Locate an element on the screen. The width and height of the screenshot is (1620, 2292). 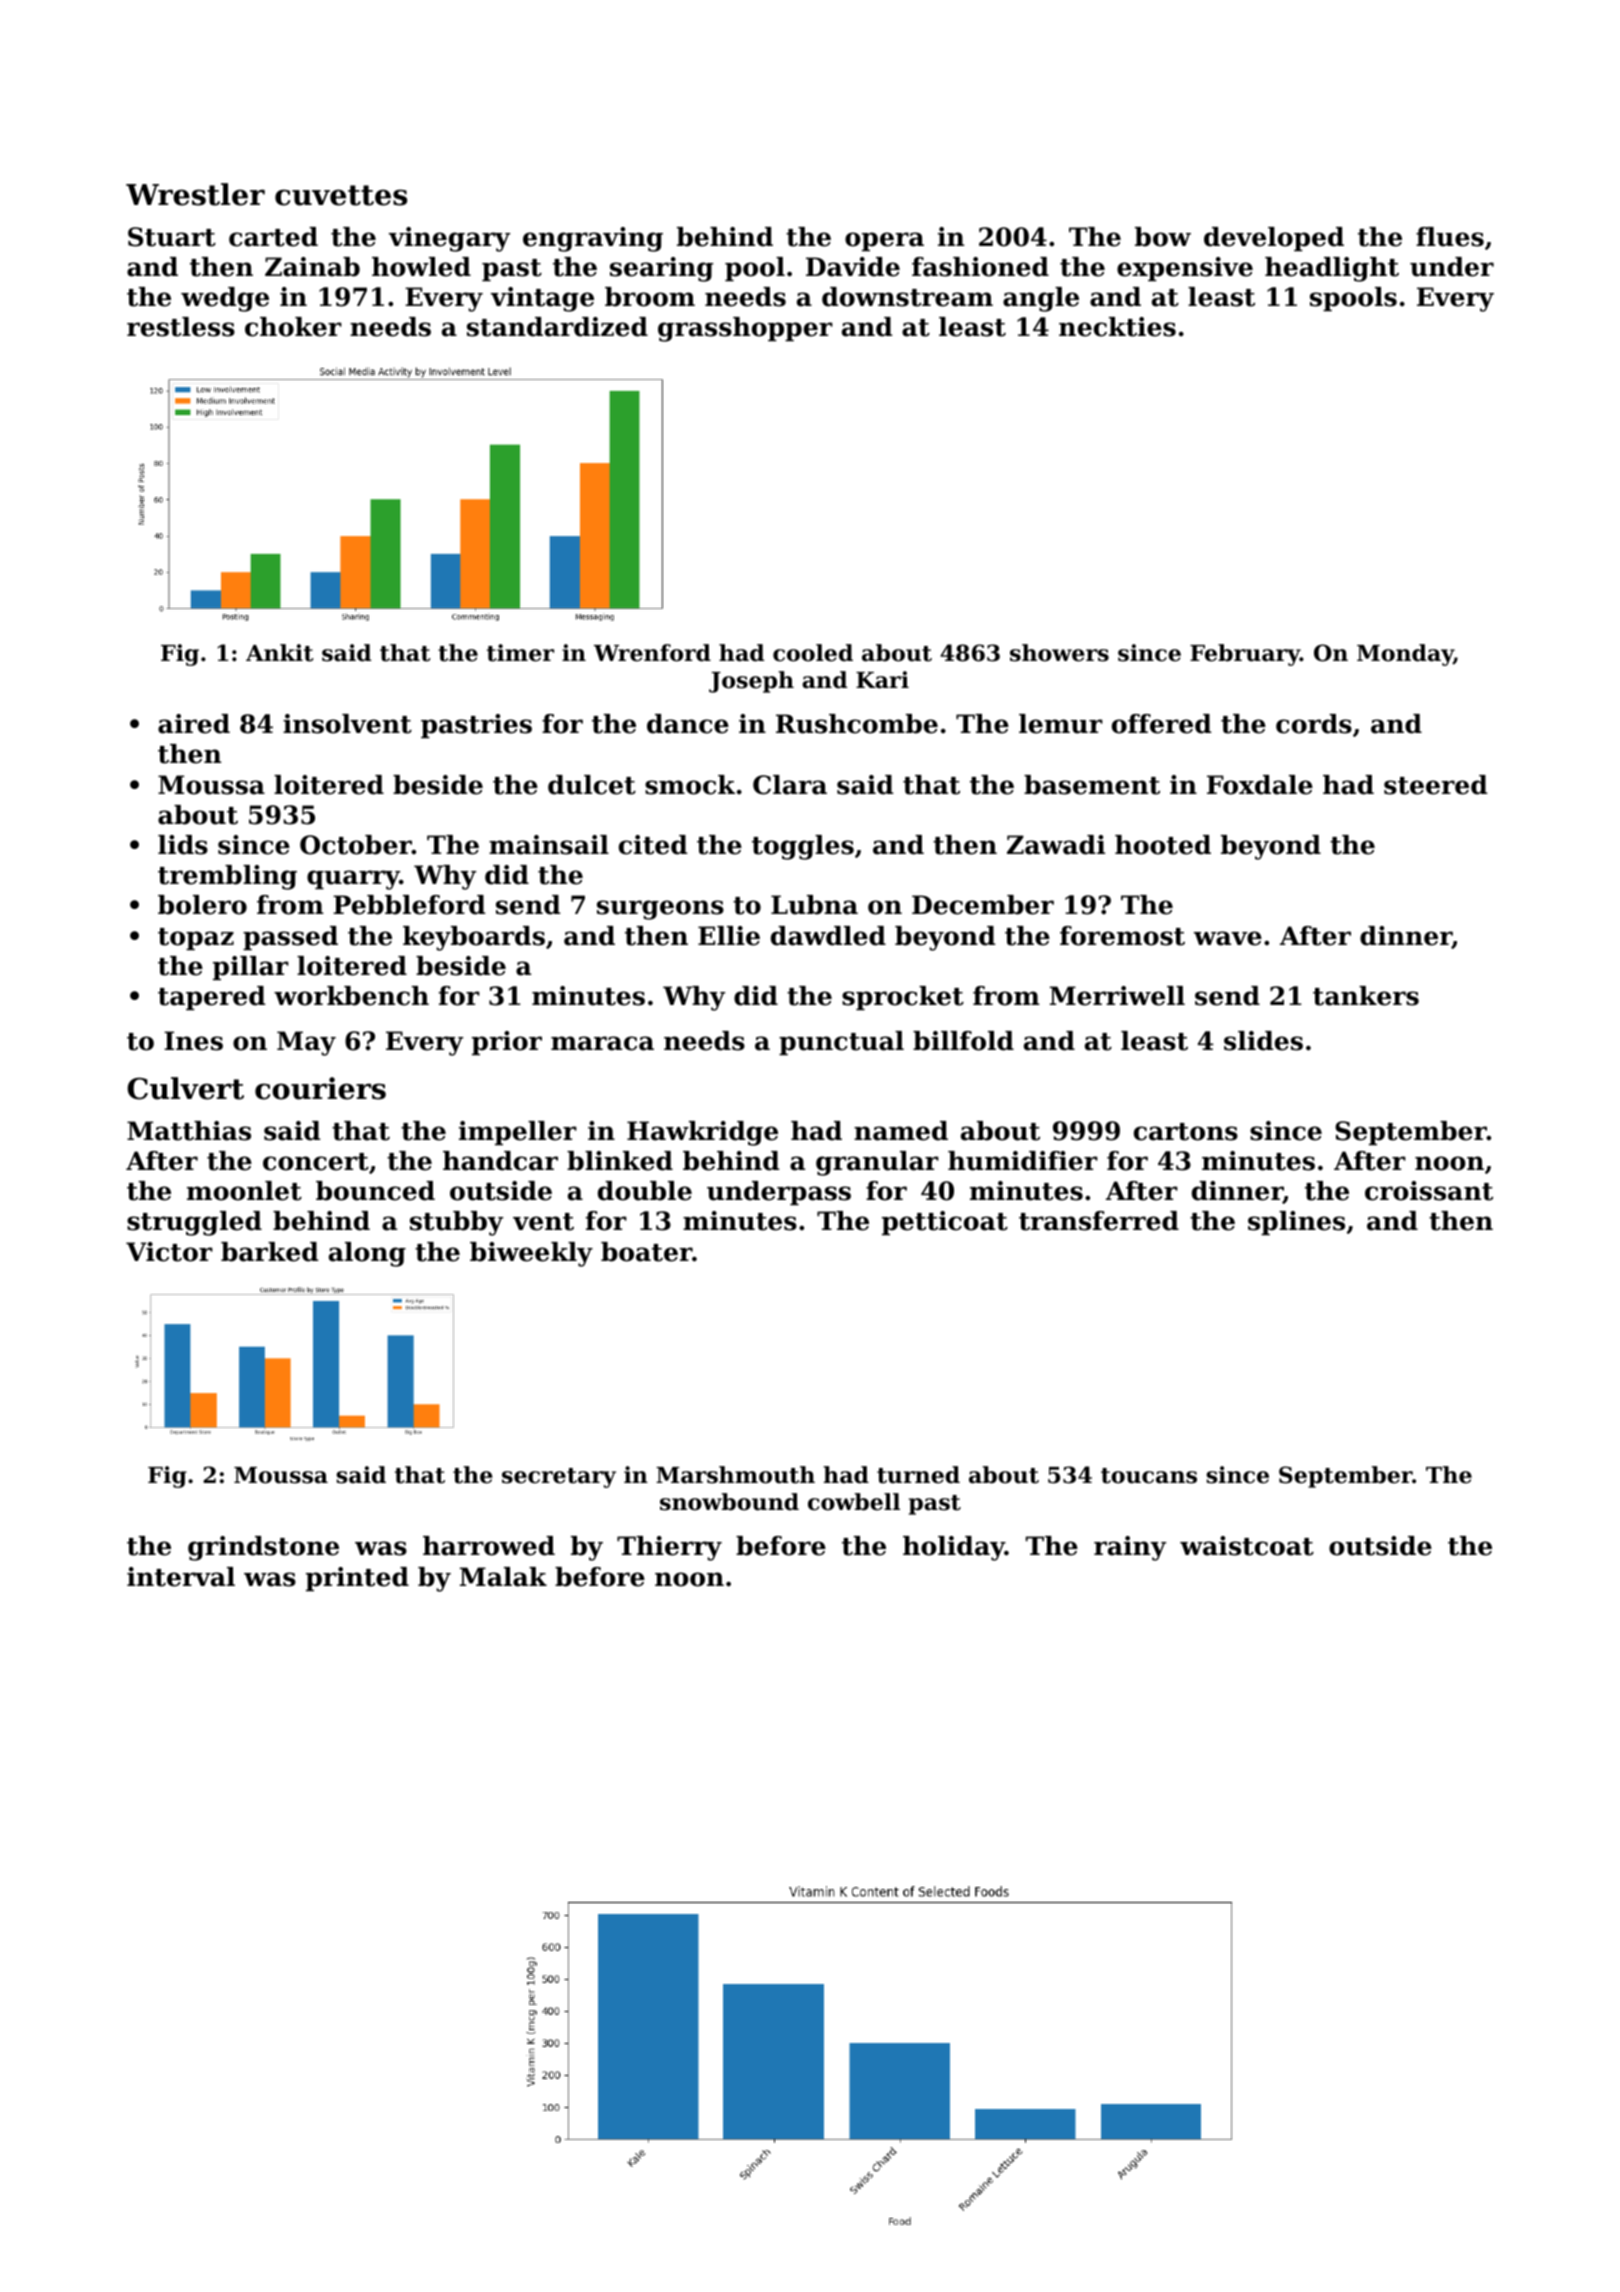
waistcoat is located at coordinates (1247, 1546).
